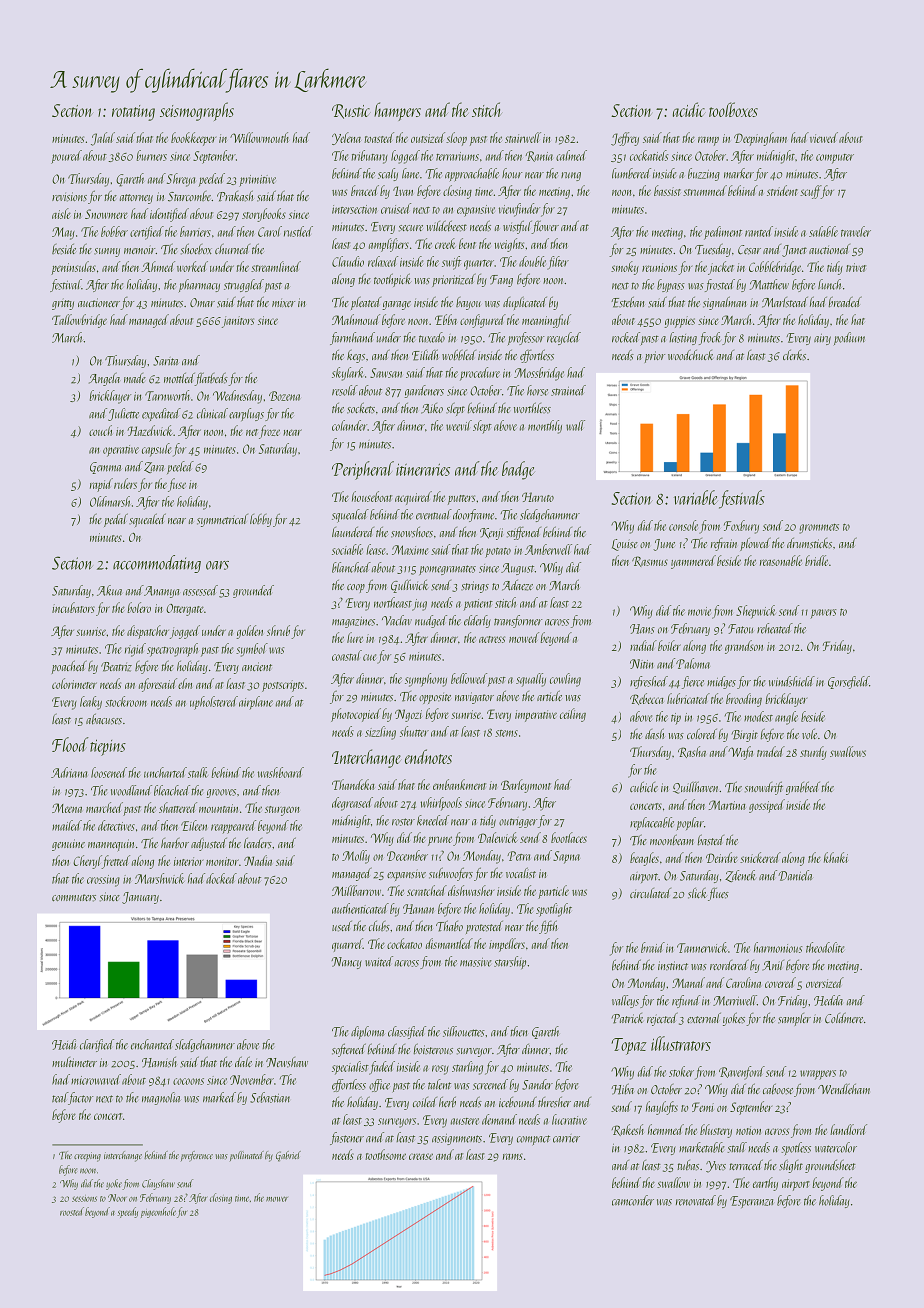 The height and width of the image is (1308, 924). I want to click on weights, so click(509, 245).
